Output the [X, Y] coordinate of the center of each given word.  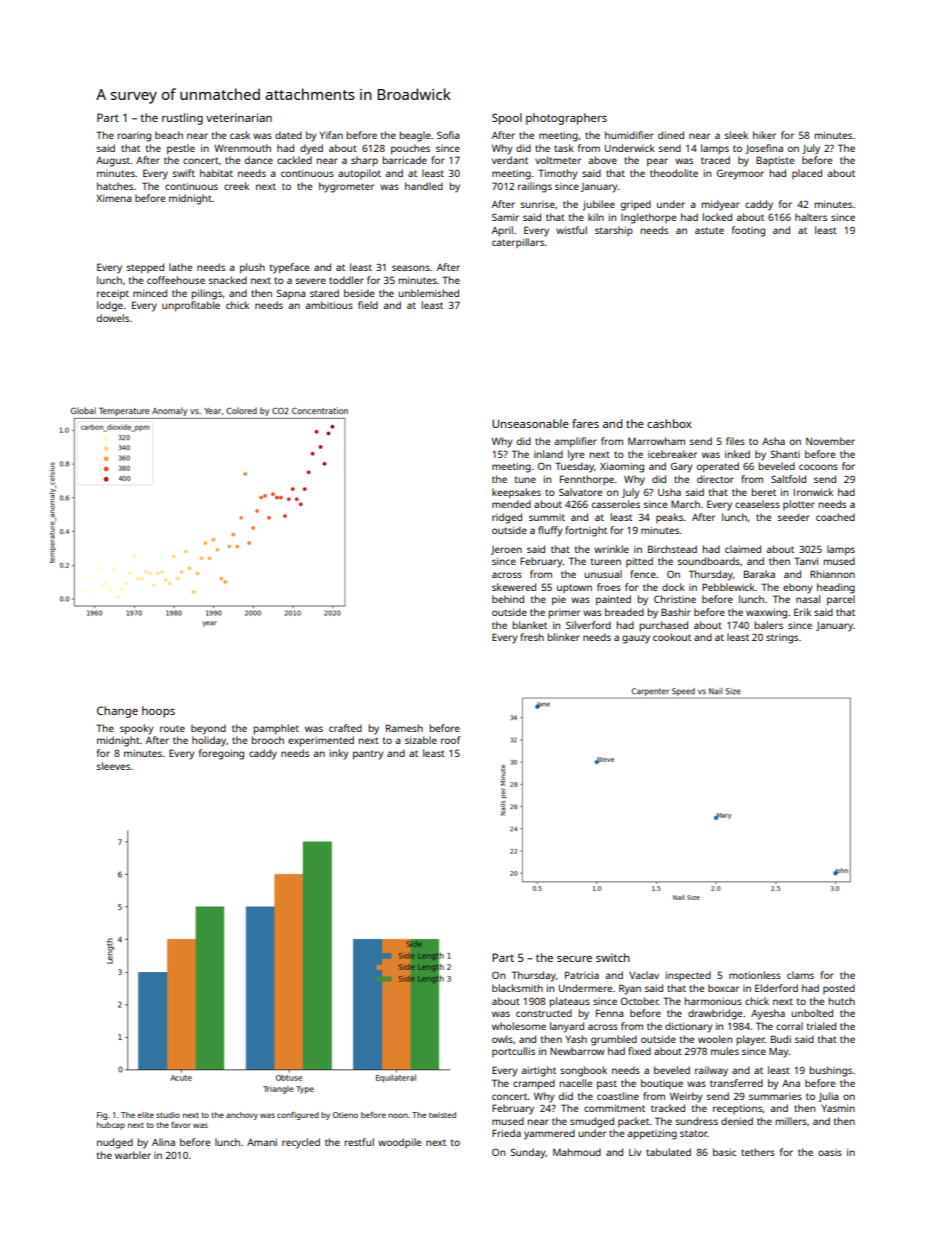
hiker [764, 135]
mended [511, 504]
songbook [583, 1071]
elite [145, 1115]
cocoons [818, 467]
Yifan [331, 135]
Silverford [588, 625]
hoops [158, 712]
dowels [113, 318]
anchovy [242, 1116]
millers [791, 1121]
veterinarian [239, 117]
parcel [841, 600]
